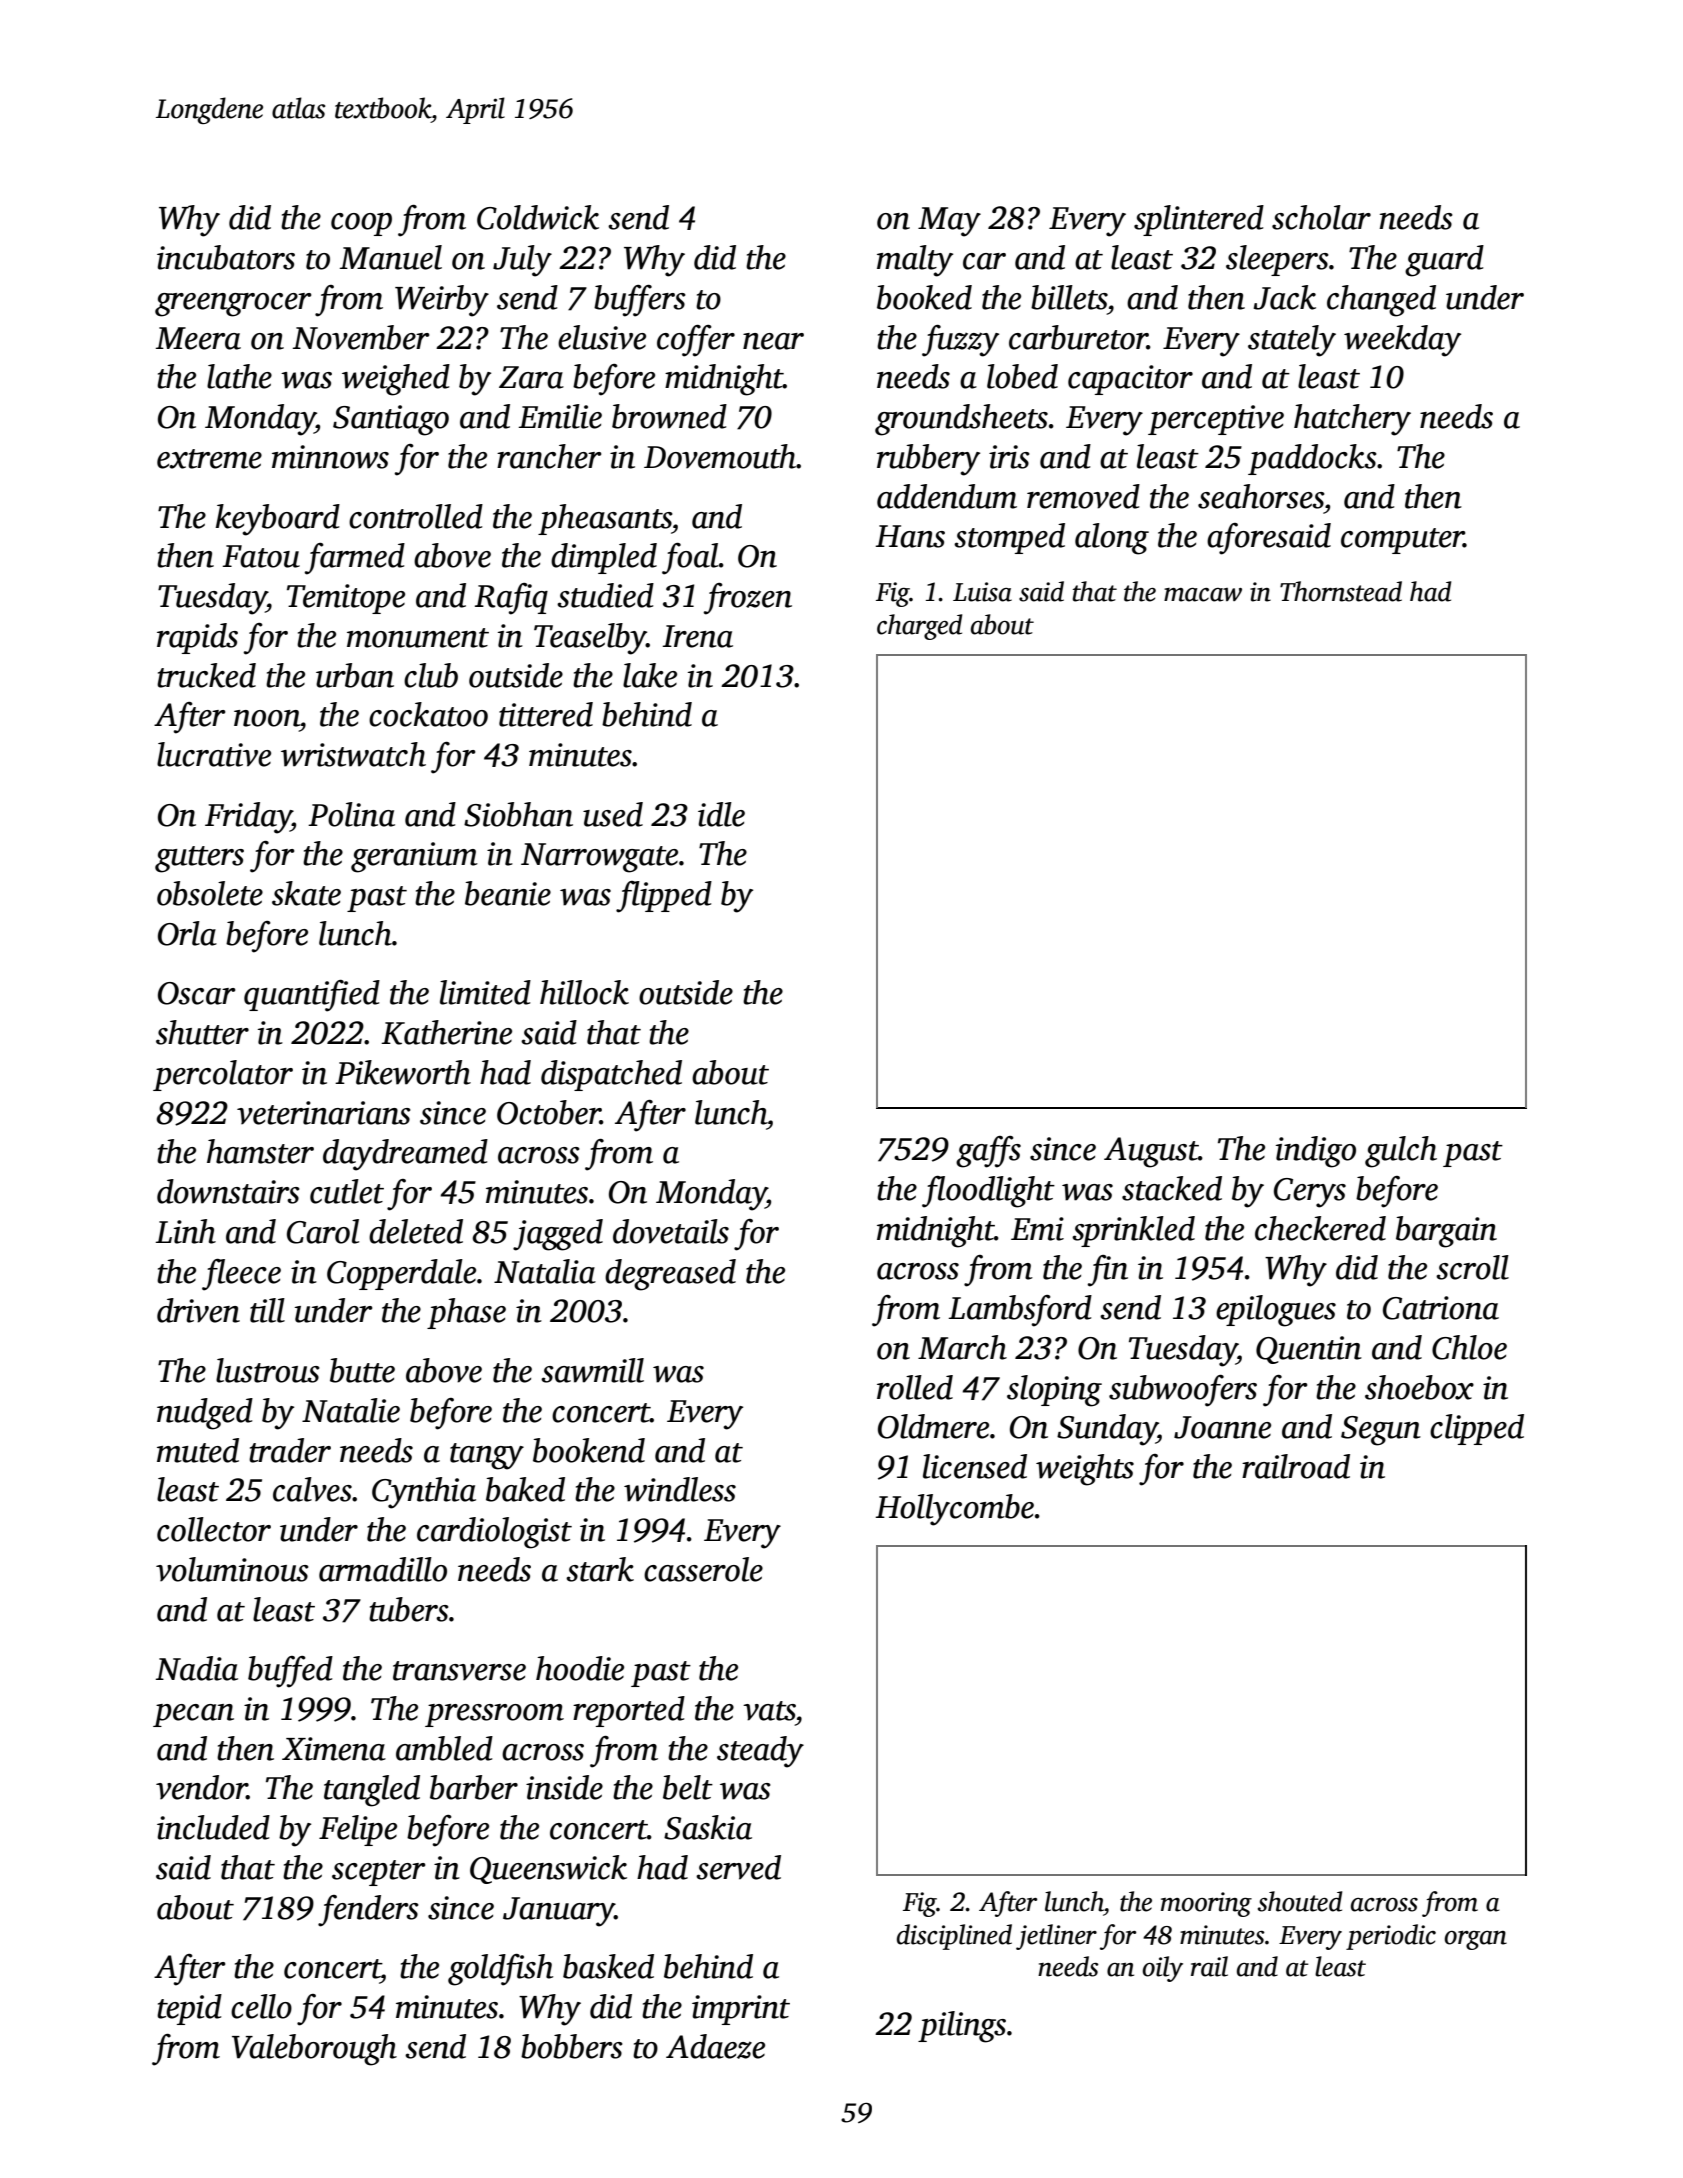  I want to click on checkered, so click(1320, 1228).
